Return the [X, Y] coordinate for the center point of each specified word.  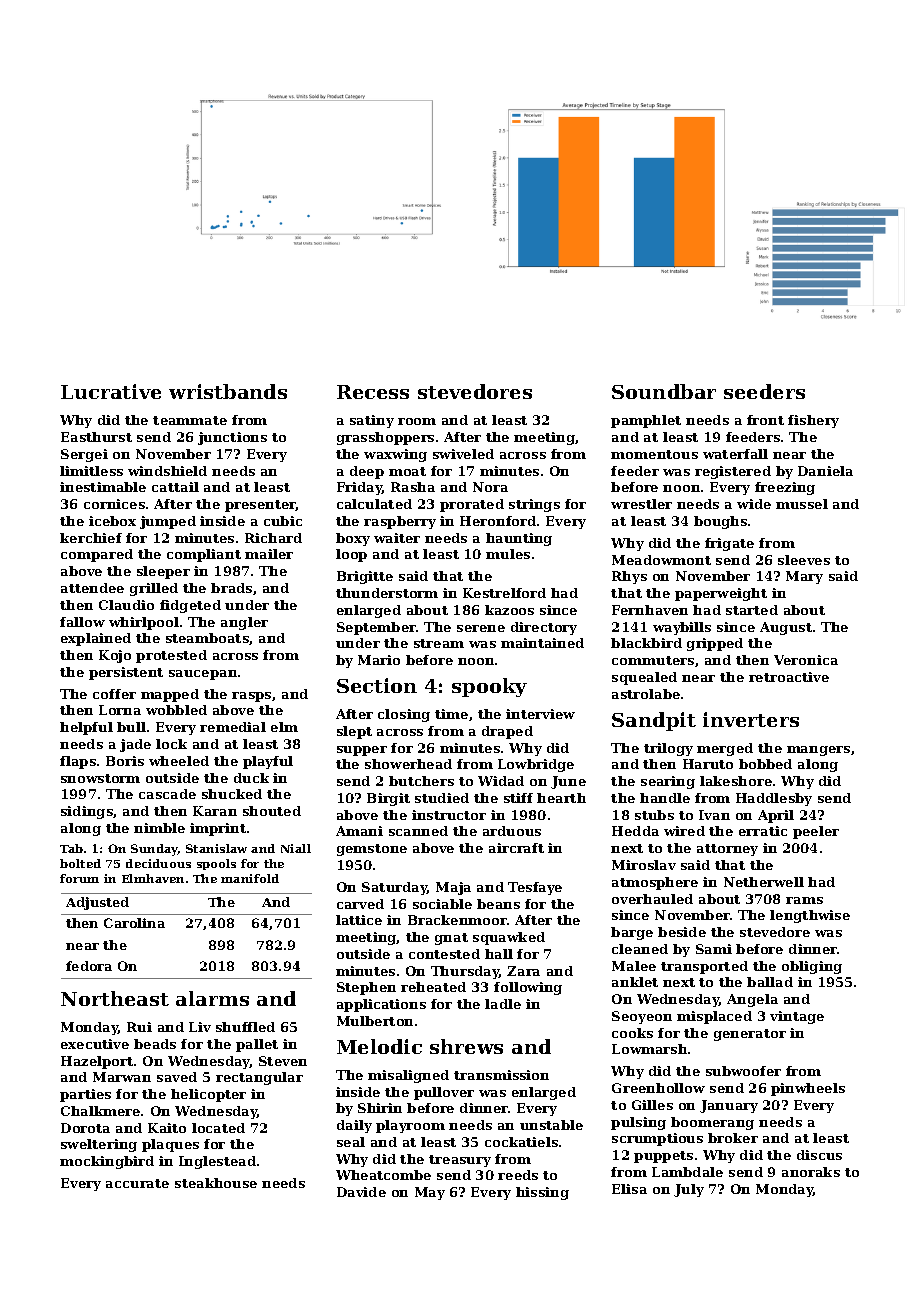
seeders [764, 391]
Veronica [806, 660]
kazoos [509, 610]
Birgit [388, 799]
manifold [250, 878]
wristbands [228, 391]
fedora [89, 966]
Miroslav [644, 865]
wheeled [179, 761]
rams [804, 900]
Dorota [85, 1128]
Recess [373, 392]
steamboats [207, 638]
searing [668, 782]
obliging [812, 967]
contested [444, 954]
